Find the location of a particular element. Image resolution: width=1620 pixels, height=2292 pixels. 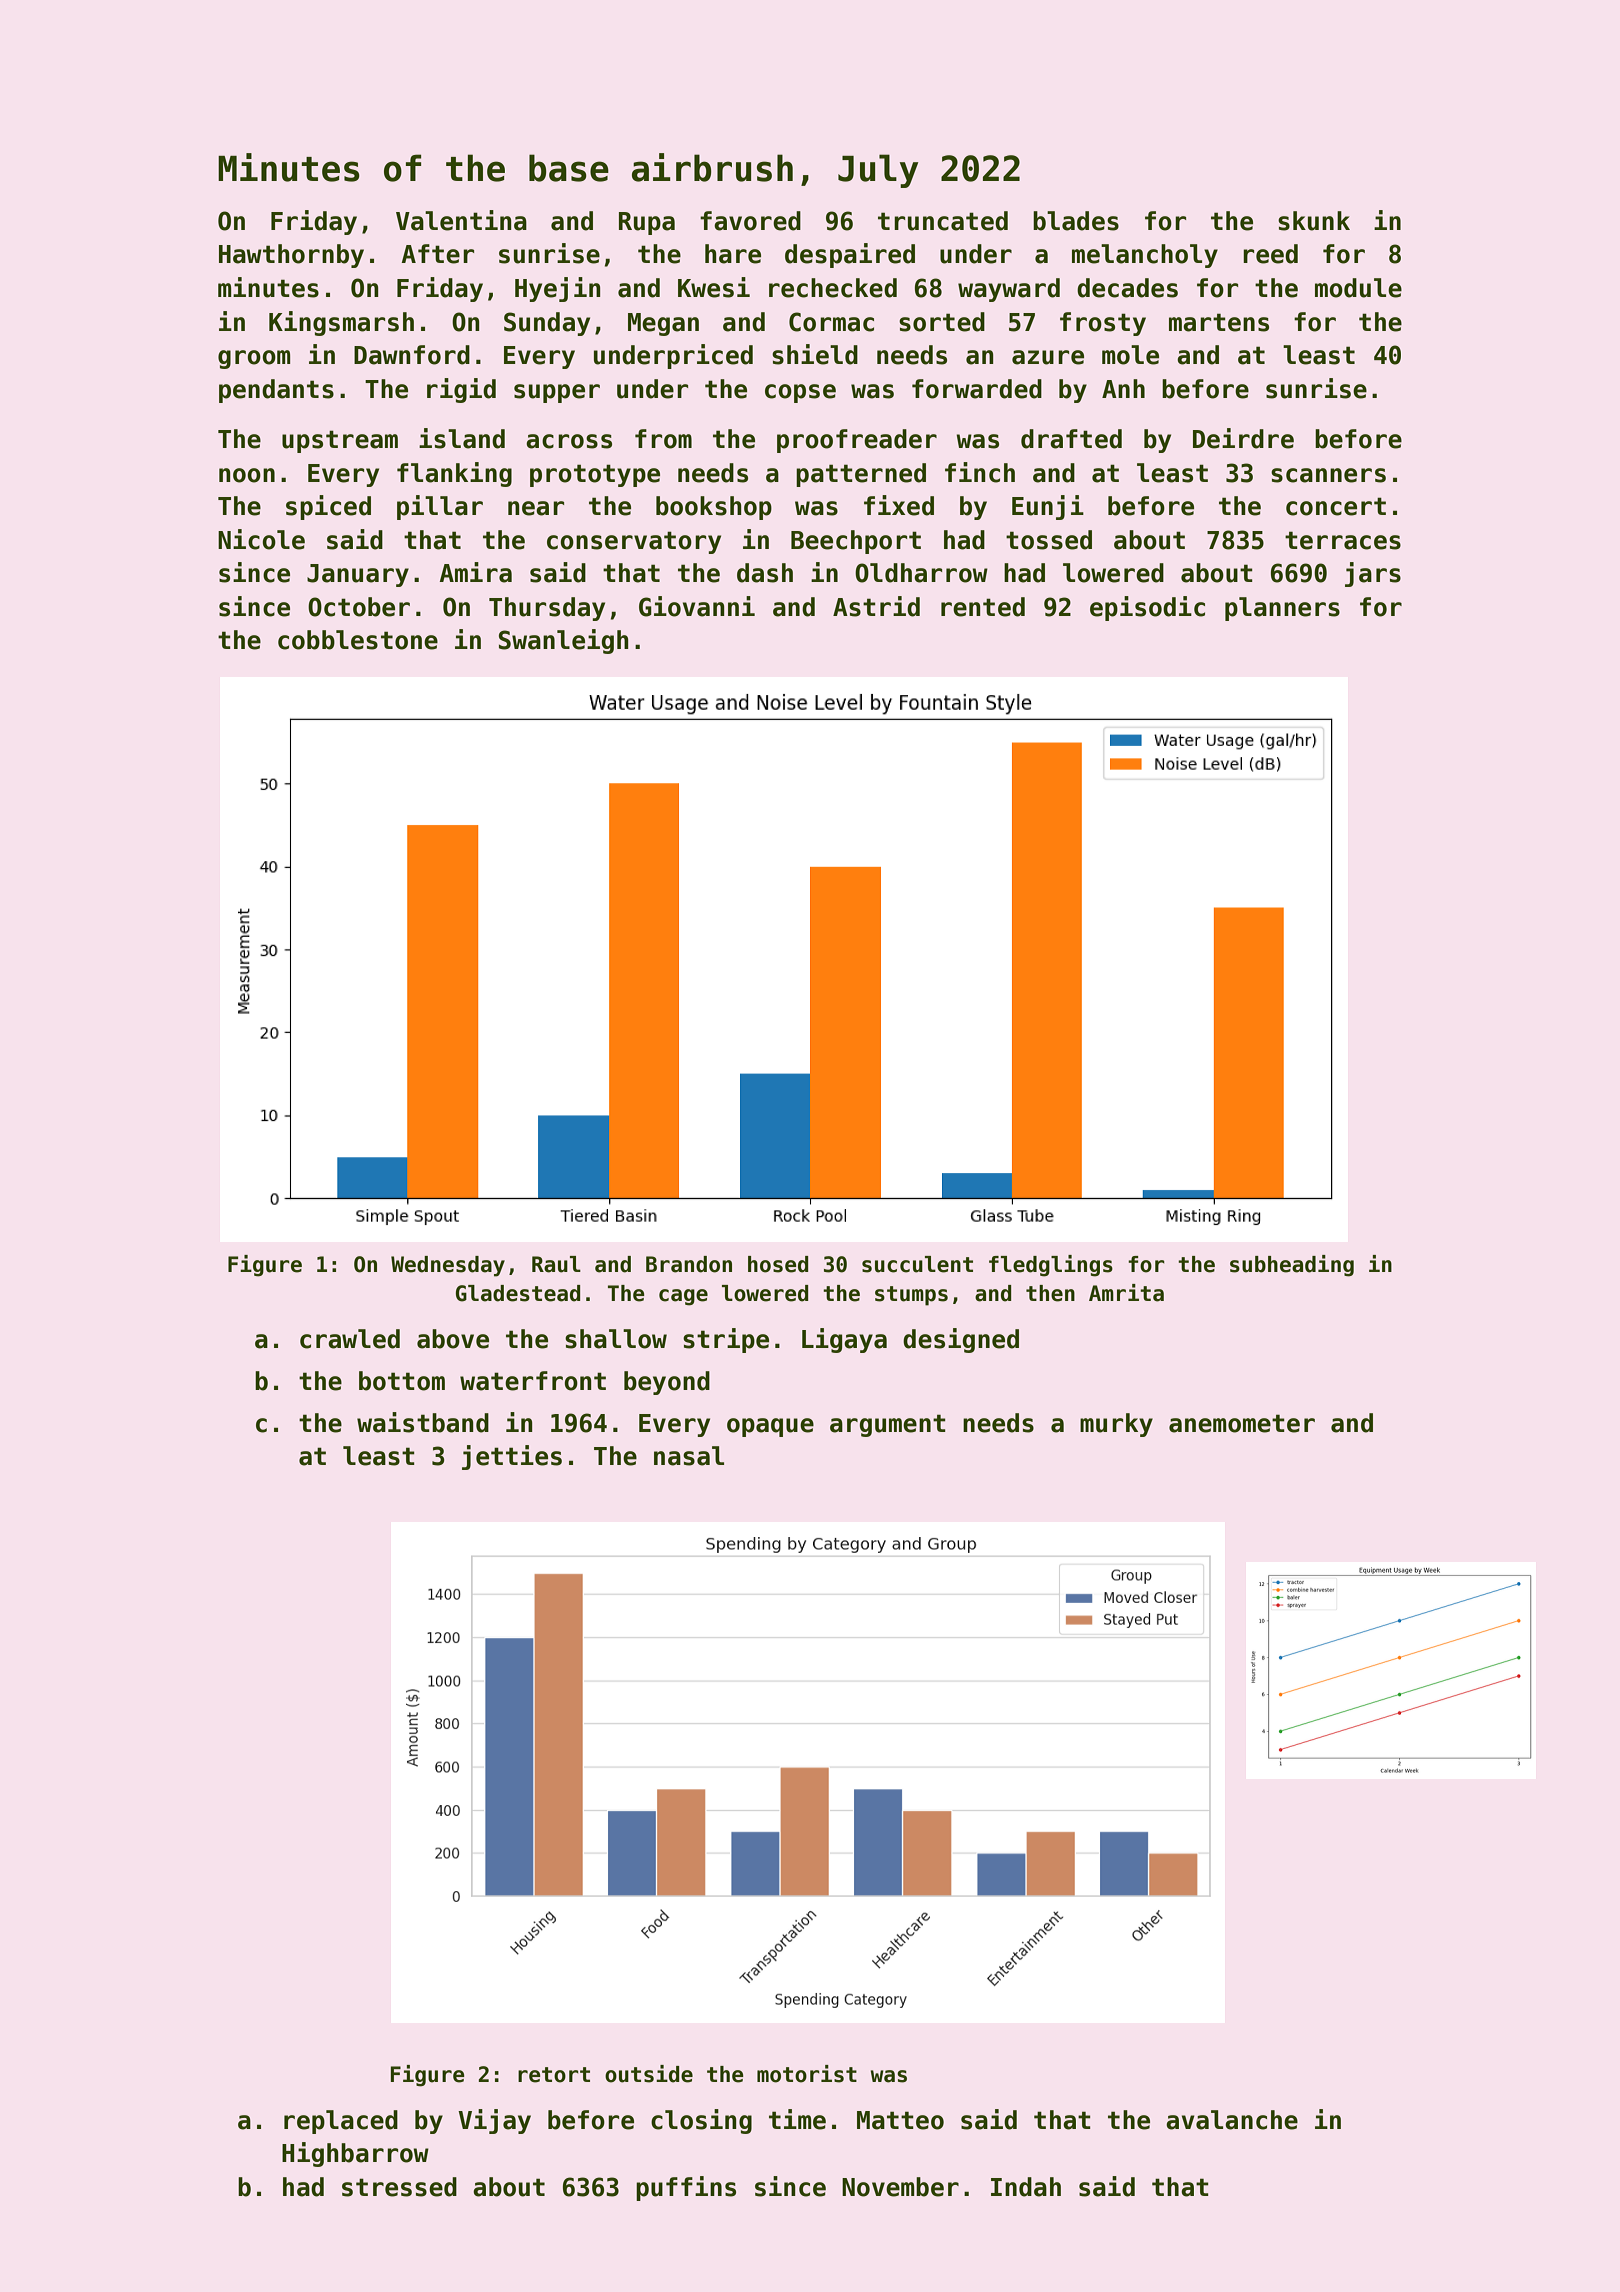

outside is located at coordinates (649, 2074).
